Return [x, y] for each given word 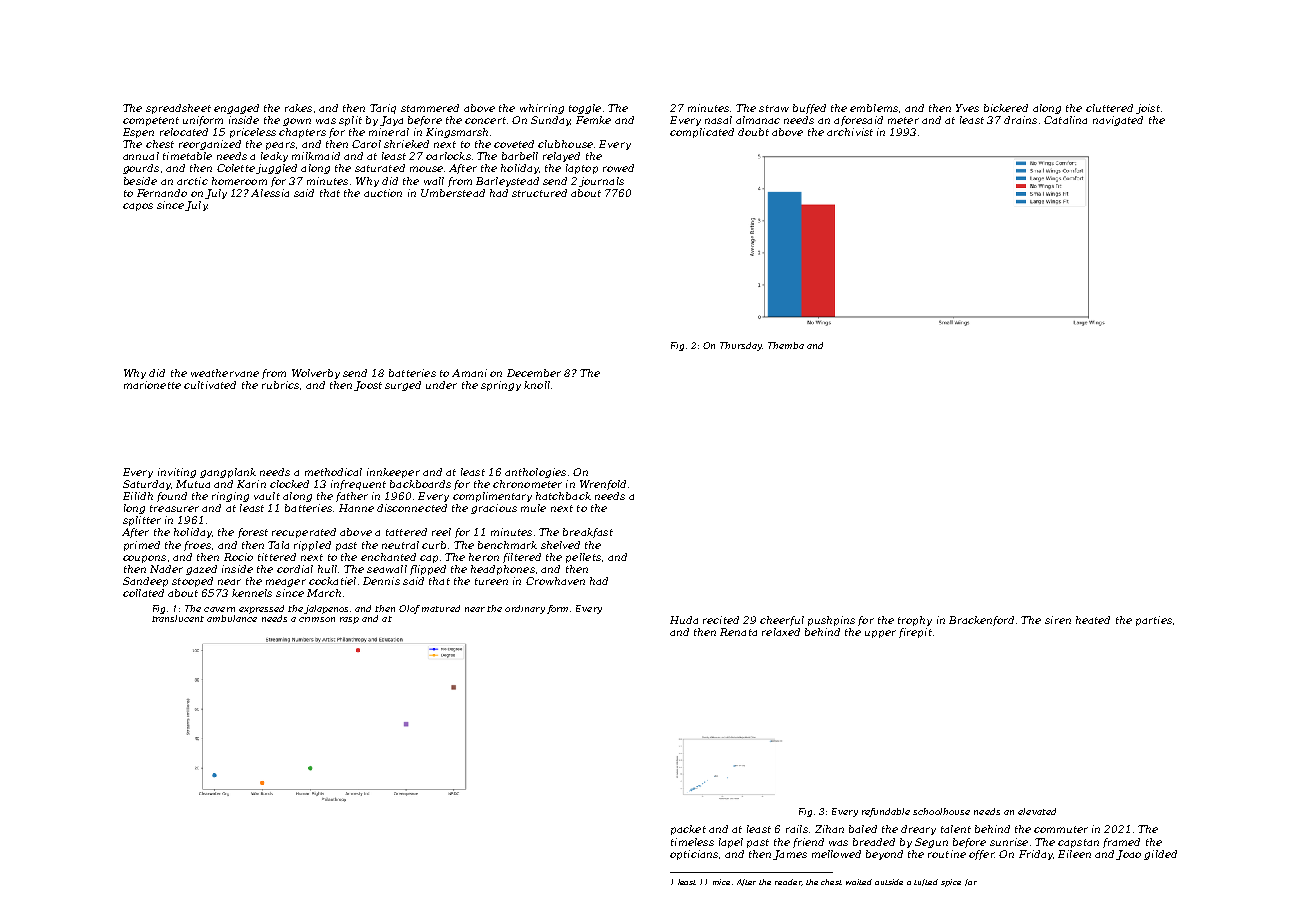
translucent [178, 618]
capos [138, 207]
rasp [349, 620]
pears [280, 146]
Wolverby [316, 374]
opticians [694, 855]
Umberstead [453, 193]
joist [1148, 109]
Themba [786, 345]
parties [1154, 621]
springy [501, 386]
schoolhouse [941, 811]
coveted [514, 144]
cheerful [782, 621]
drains [1020, 120]
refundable [886, 812]
